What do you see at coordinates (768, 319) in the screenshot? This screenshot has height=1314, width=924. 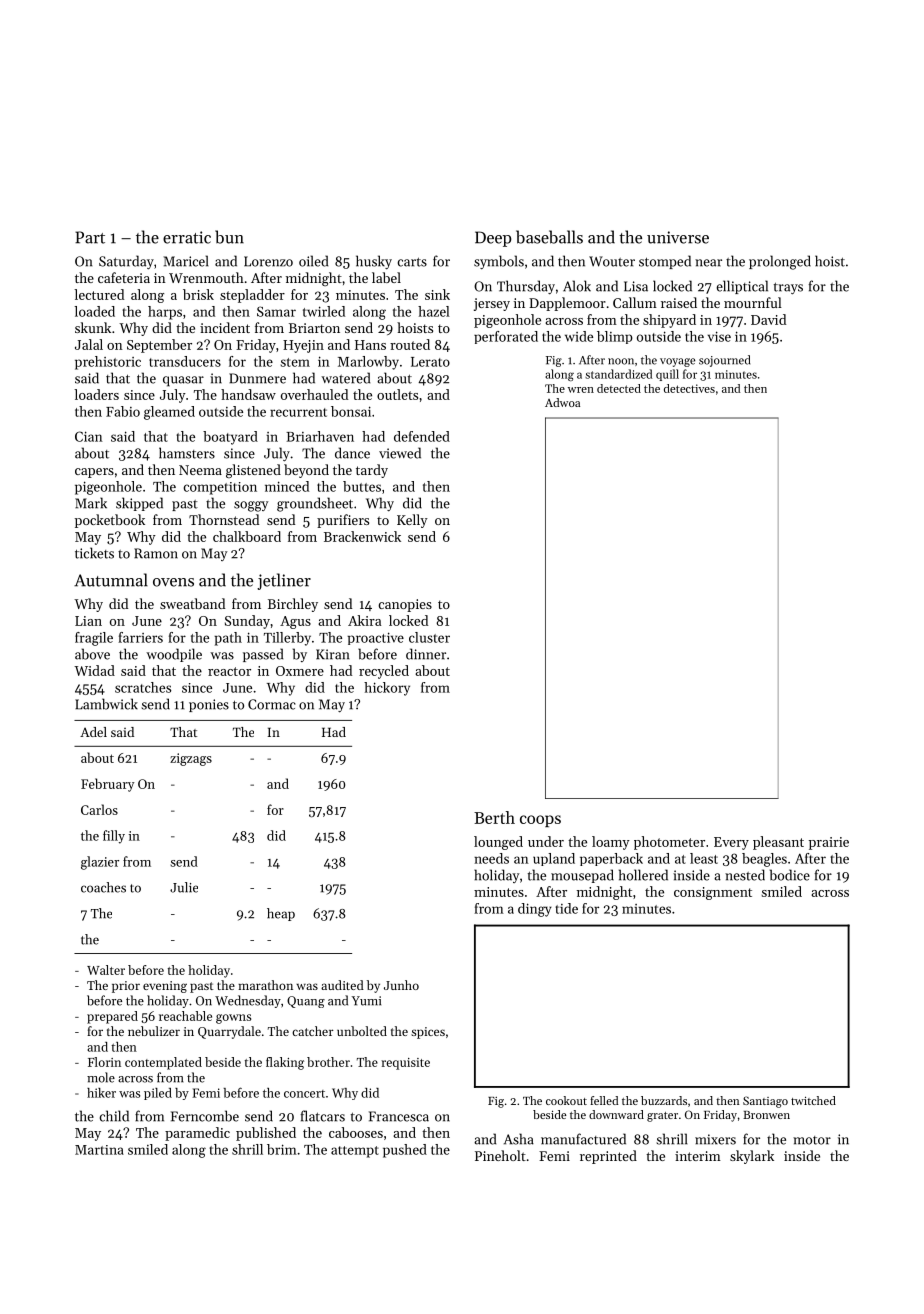 I see `David` at bounding box center [768, 319].
